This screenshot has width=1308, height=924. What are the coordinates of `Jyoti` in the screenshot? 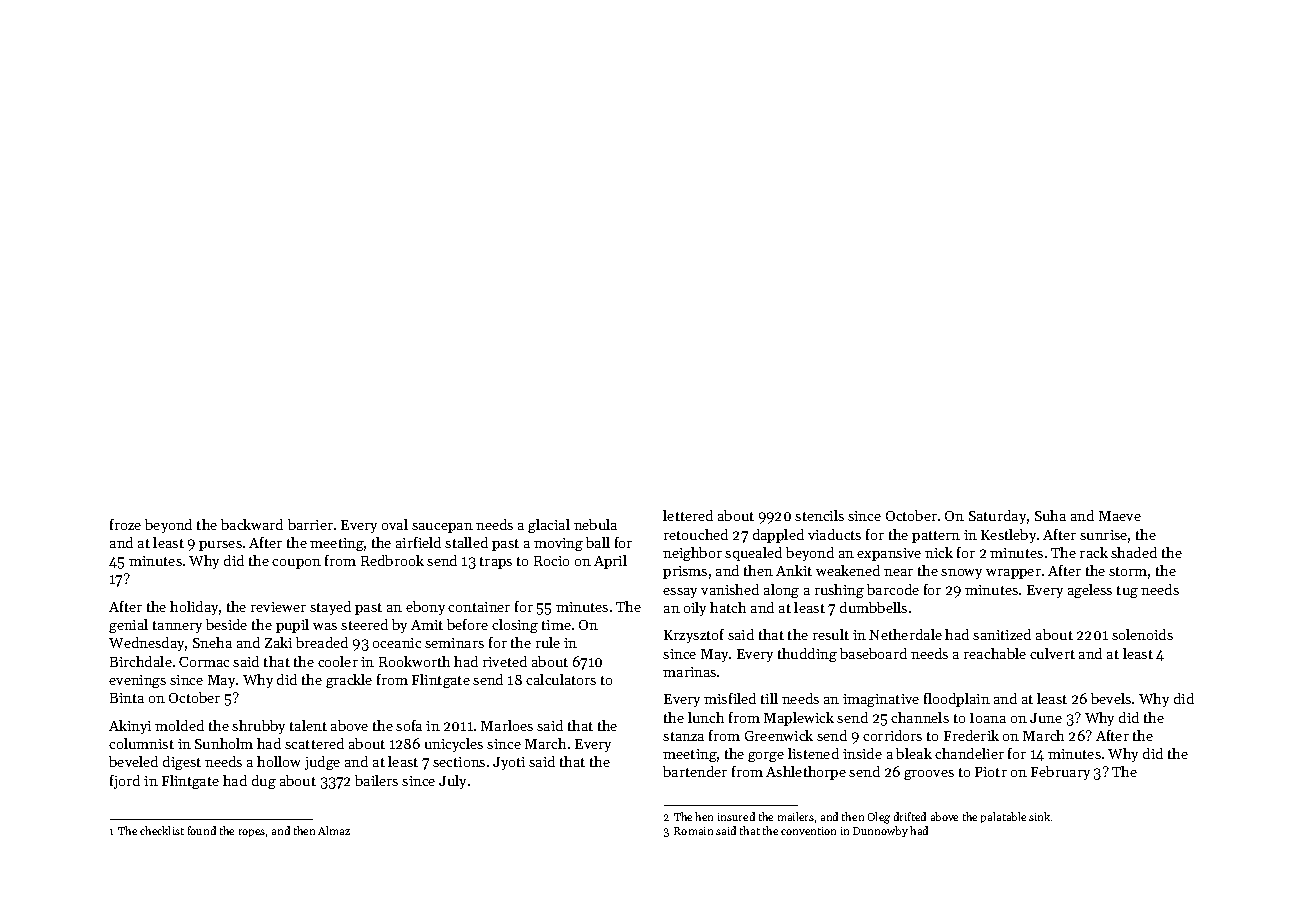 It's located at (509, 763).
